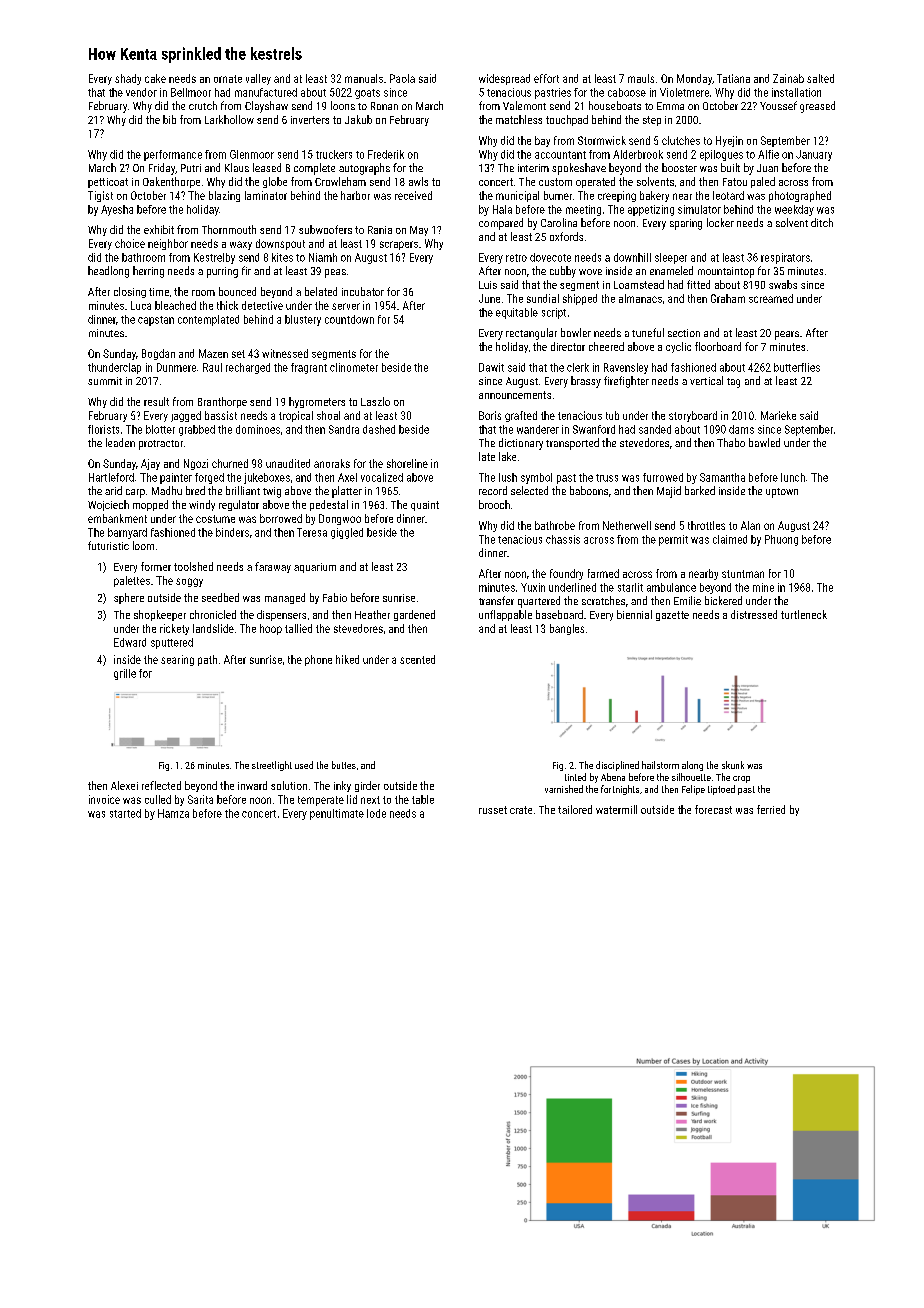  I want to click on clinometer, so click(354, 367).
